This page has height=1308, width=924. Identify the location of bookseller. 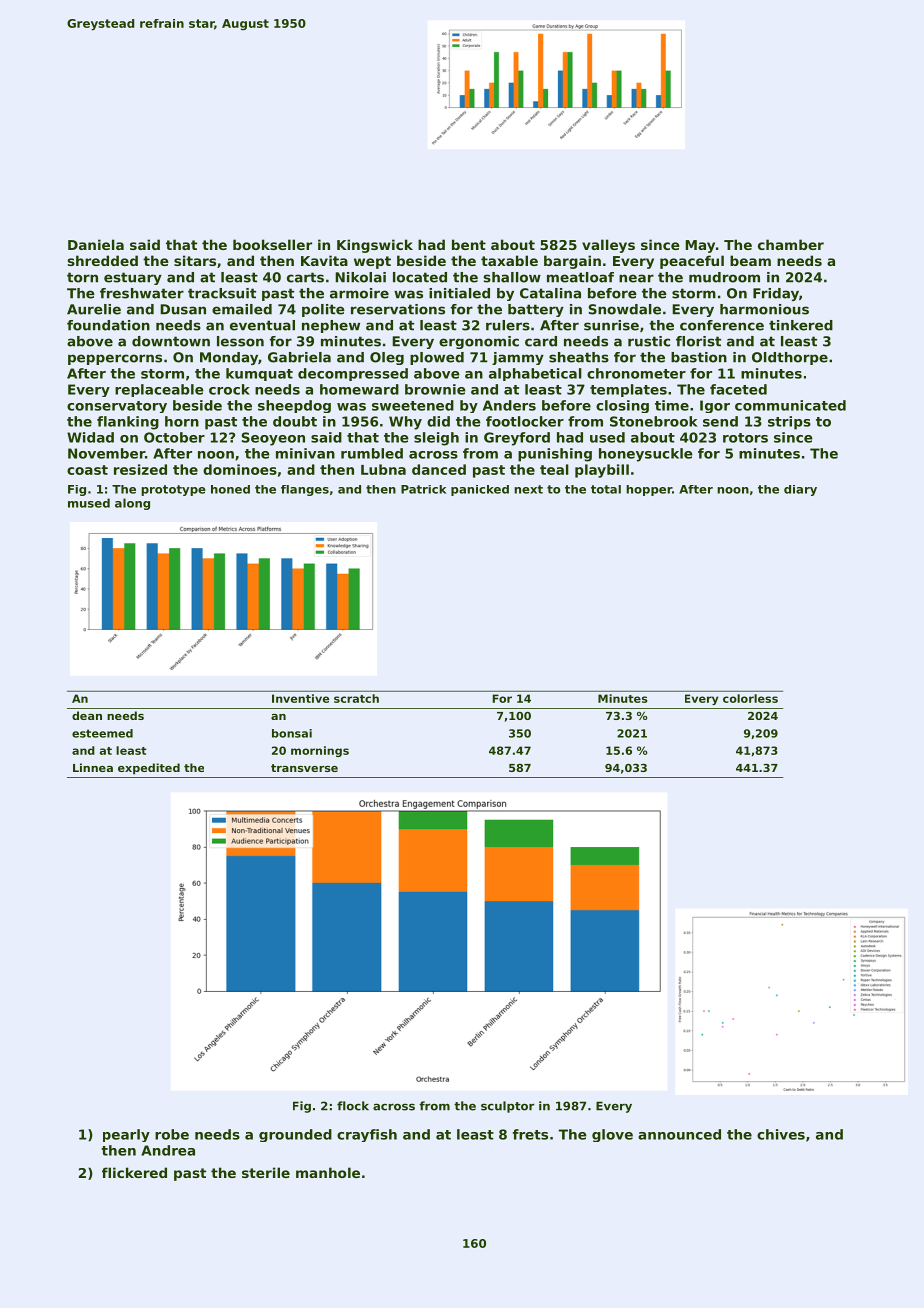
(272, 244).
